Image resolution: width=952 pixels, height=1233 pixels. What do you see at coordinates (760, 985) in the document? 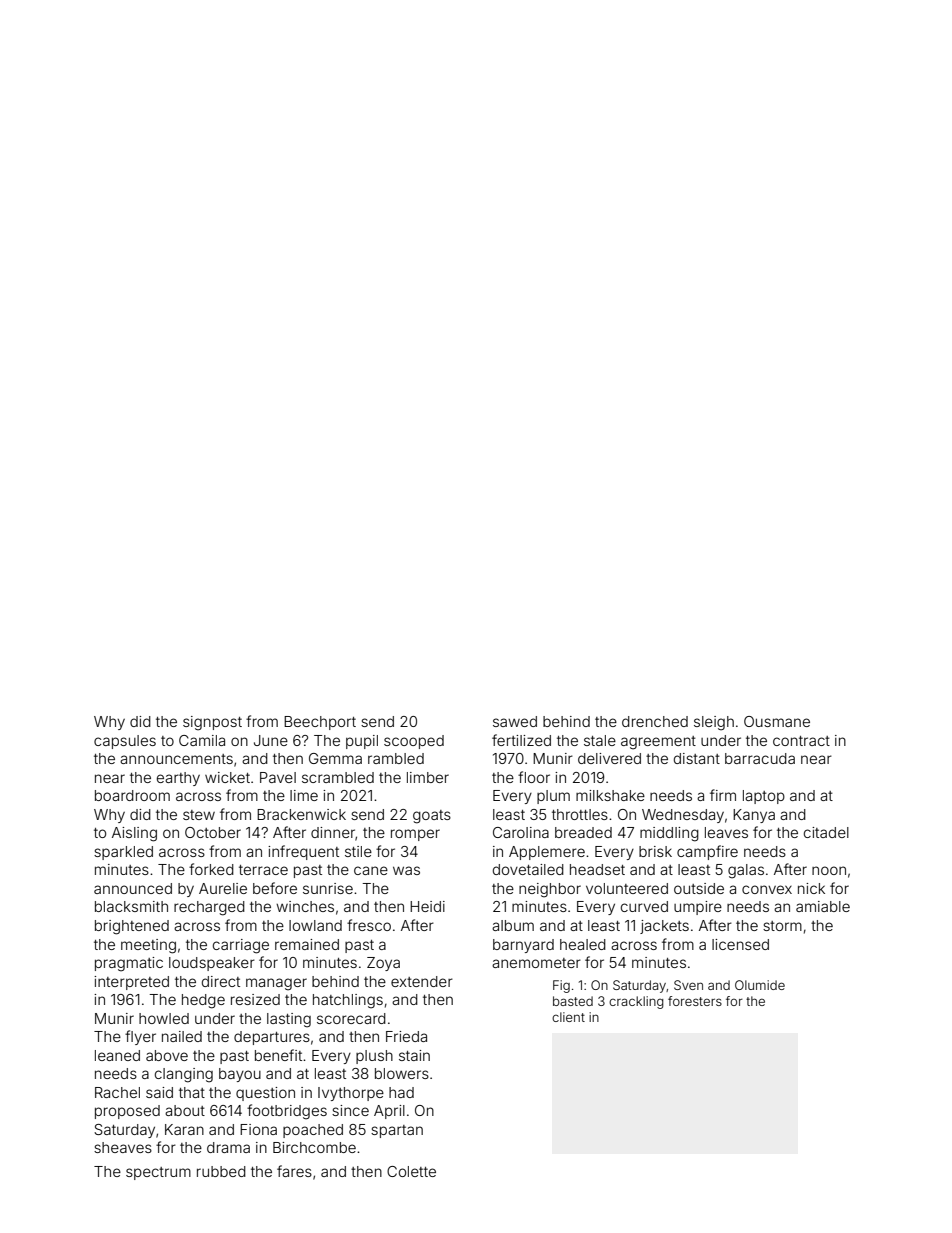
I see `Olumide` at bounding box center [760, 985].
